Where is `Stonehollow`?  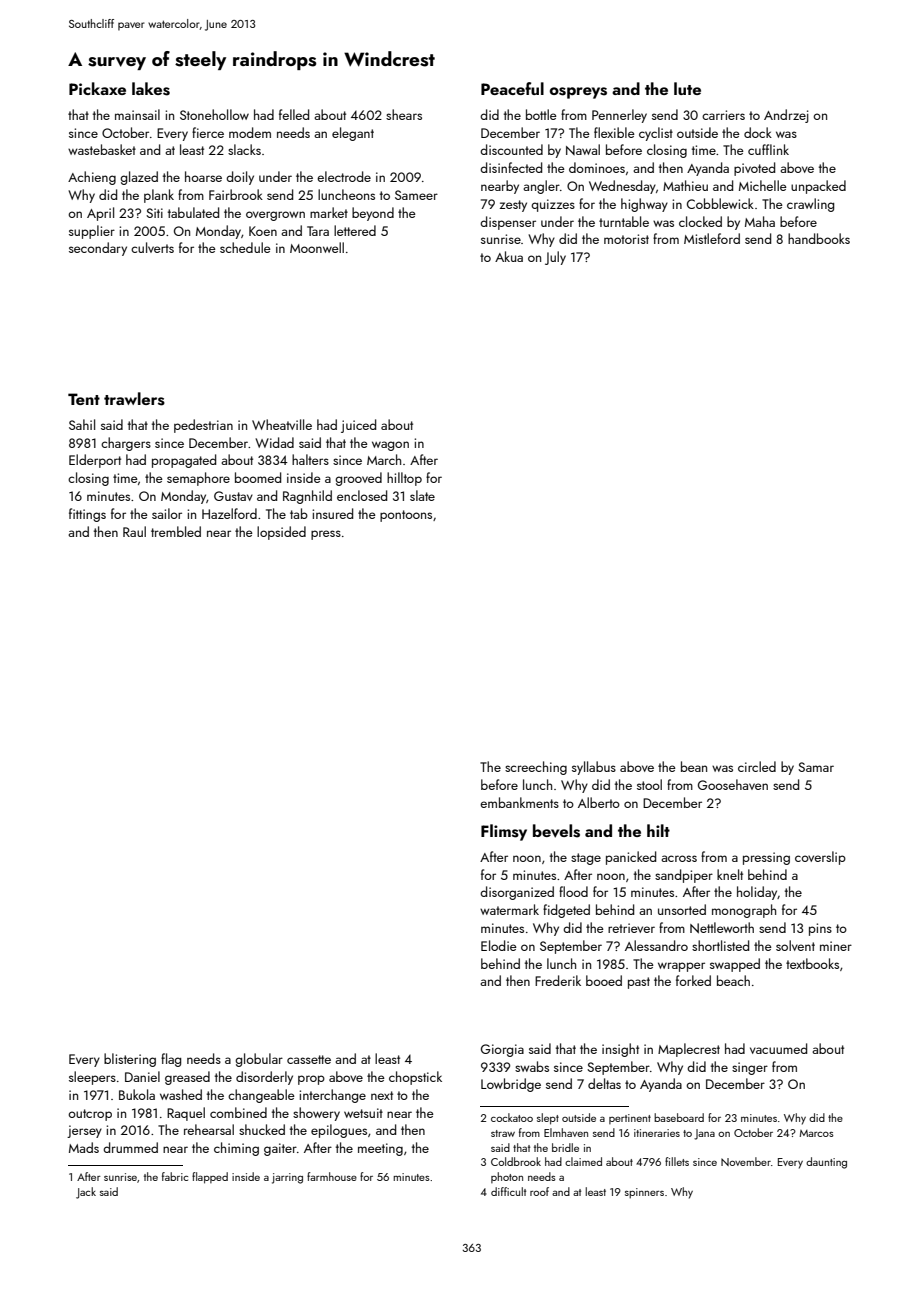
Stonehollow is located at coordinates (214, 114).
